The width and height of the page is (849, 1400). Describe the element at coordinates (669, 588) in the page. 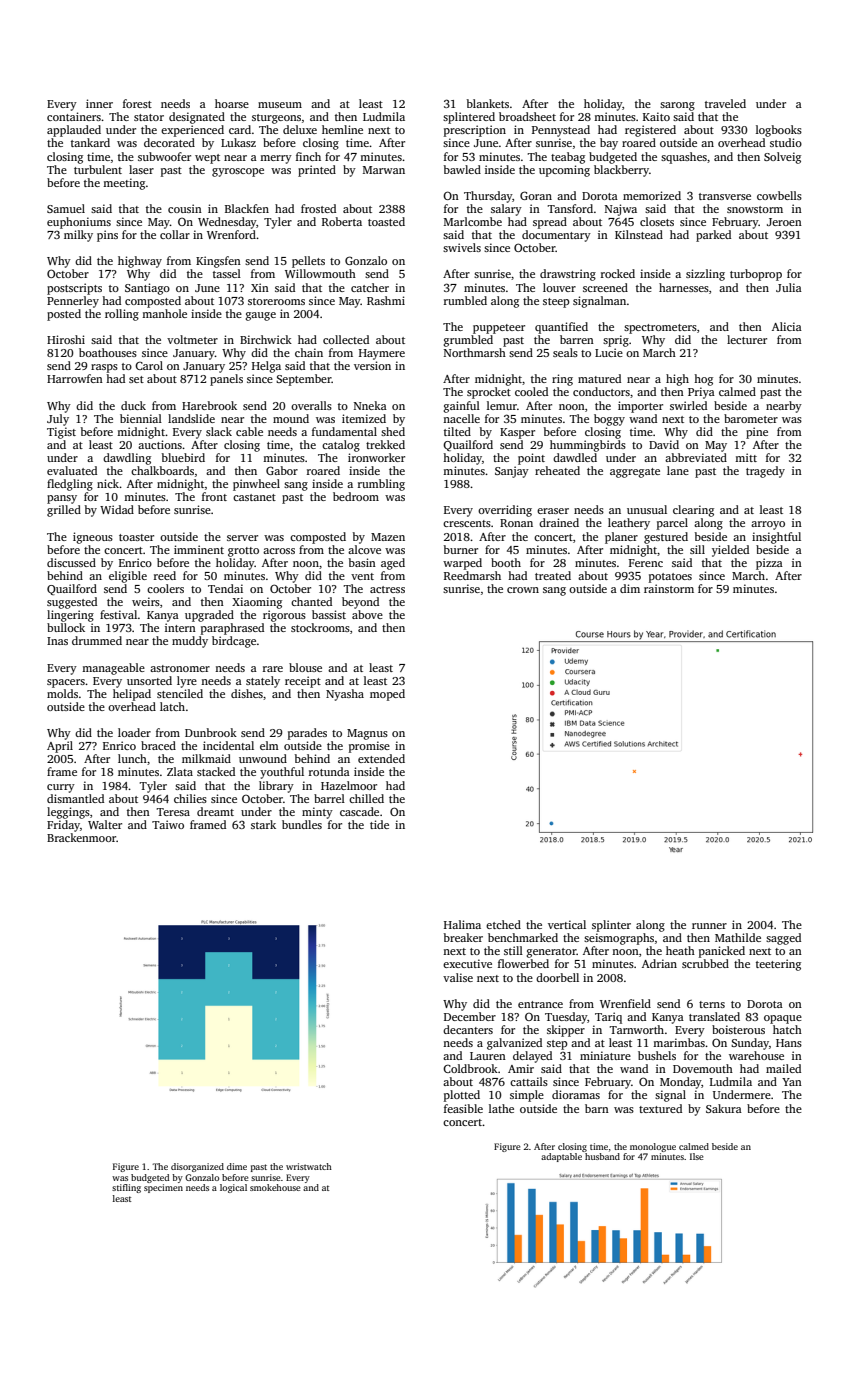

I see `rainstorm` at that location.
